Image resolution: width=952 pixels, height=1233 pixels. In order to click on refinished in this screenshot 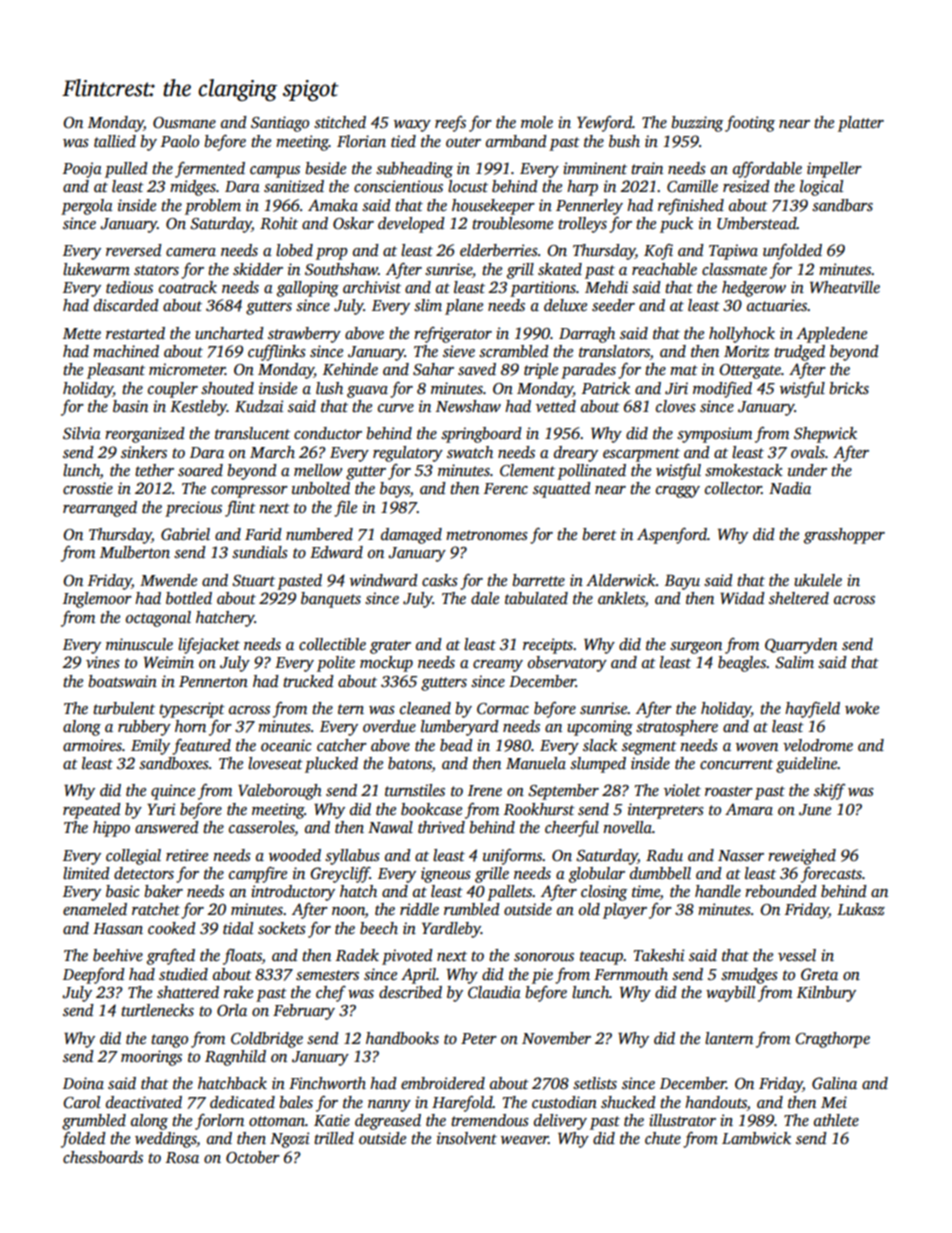, I will do `click(691, 207)`.
